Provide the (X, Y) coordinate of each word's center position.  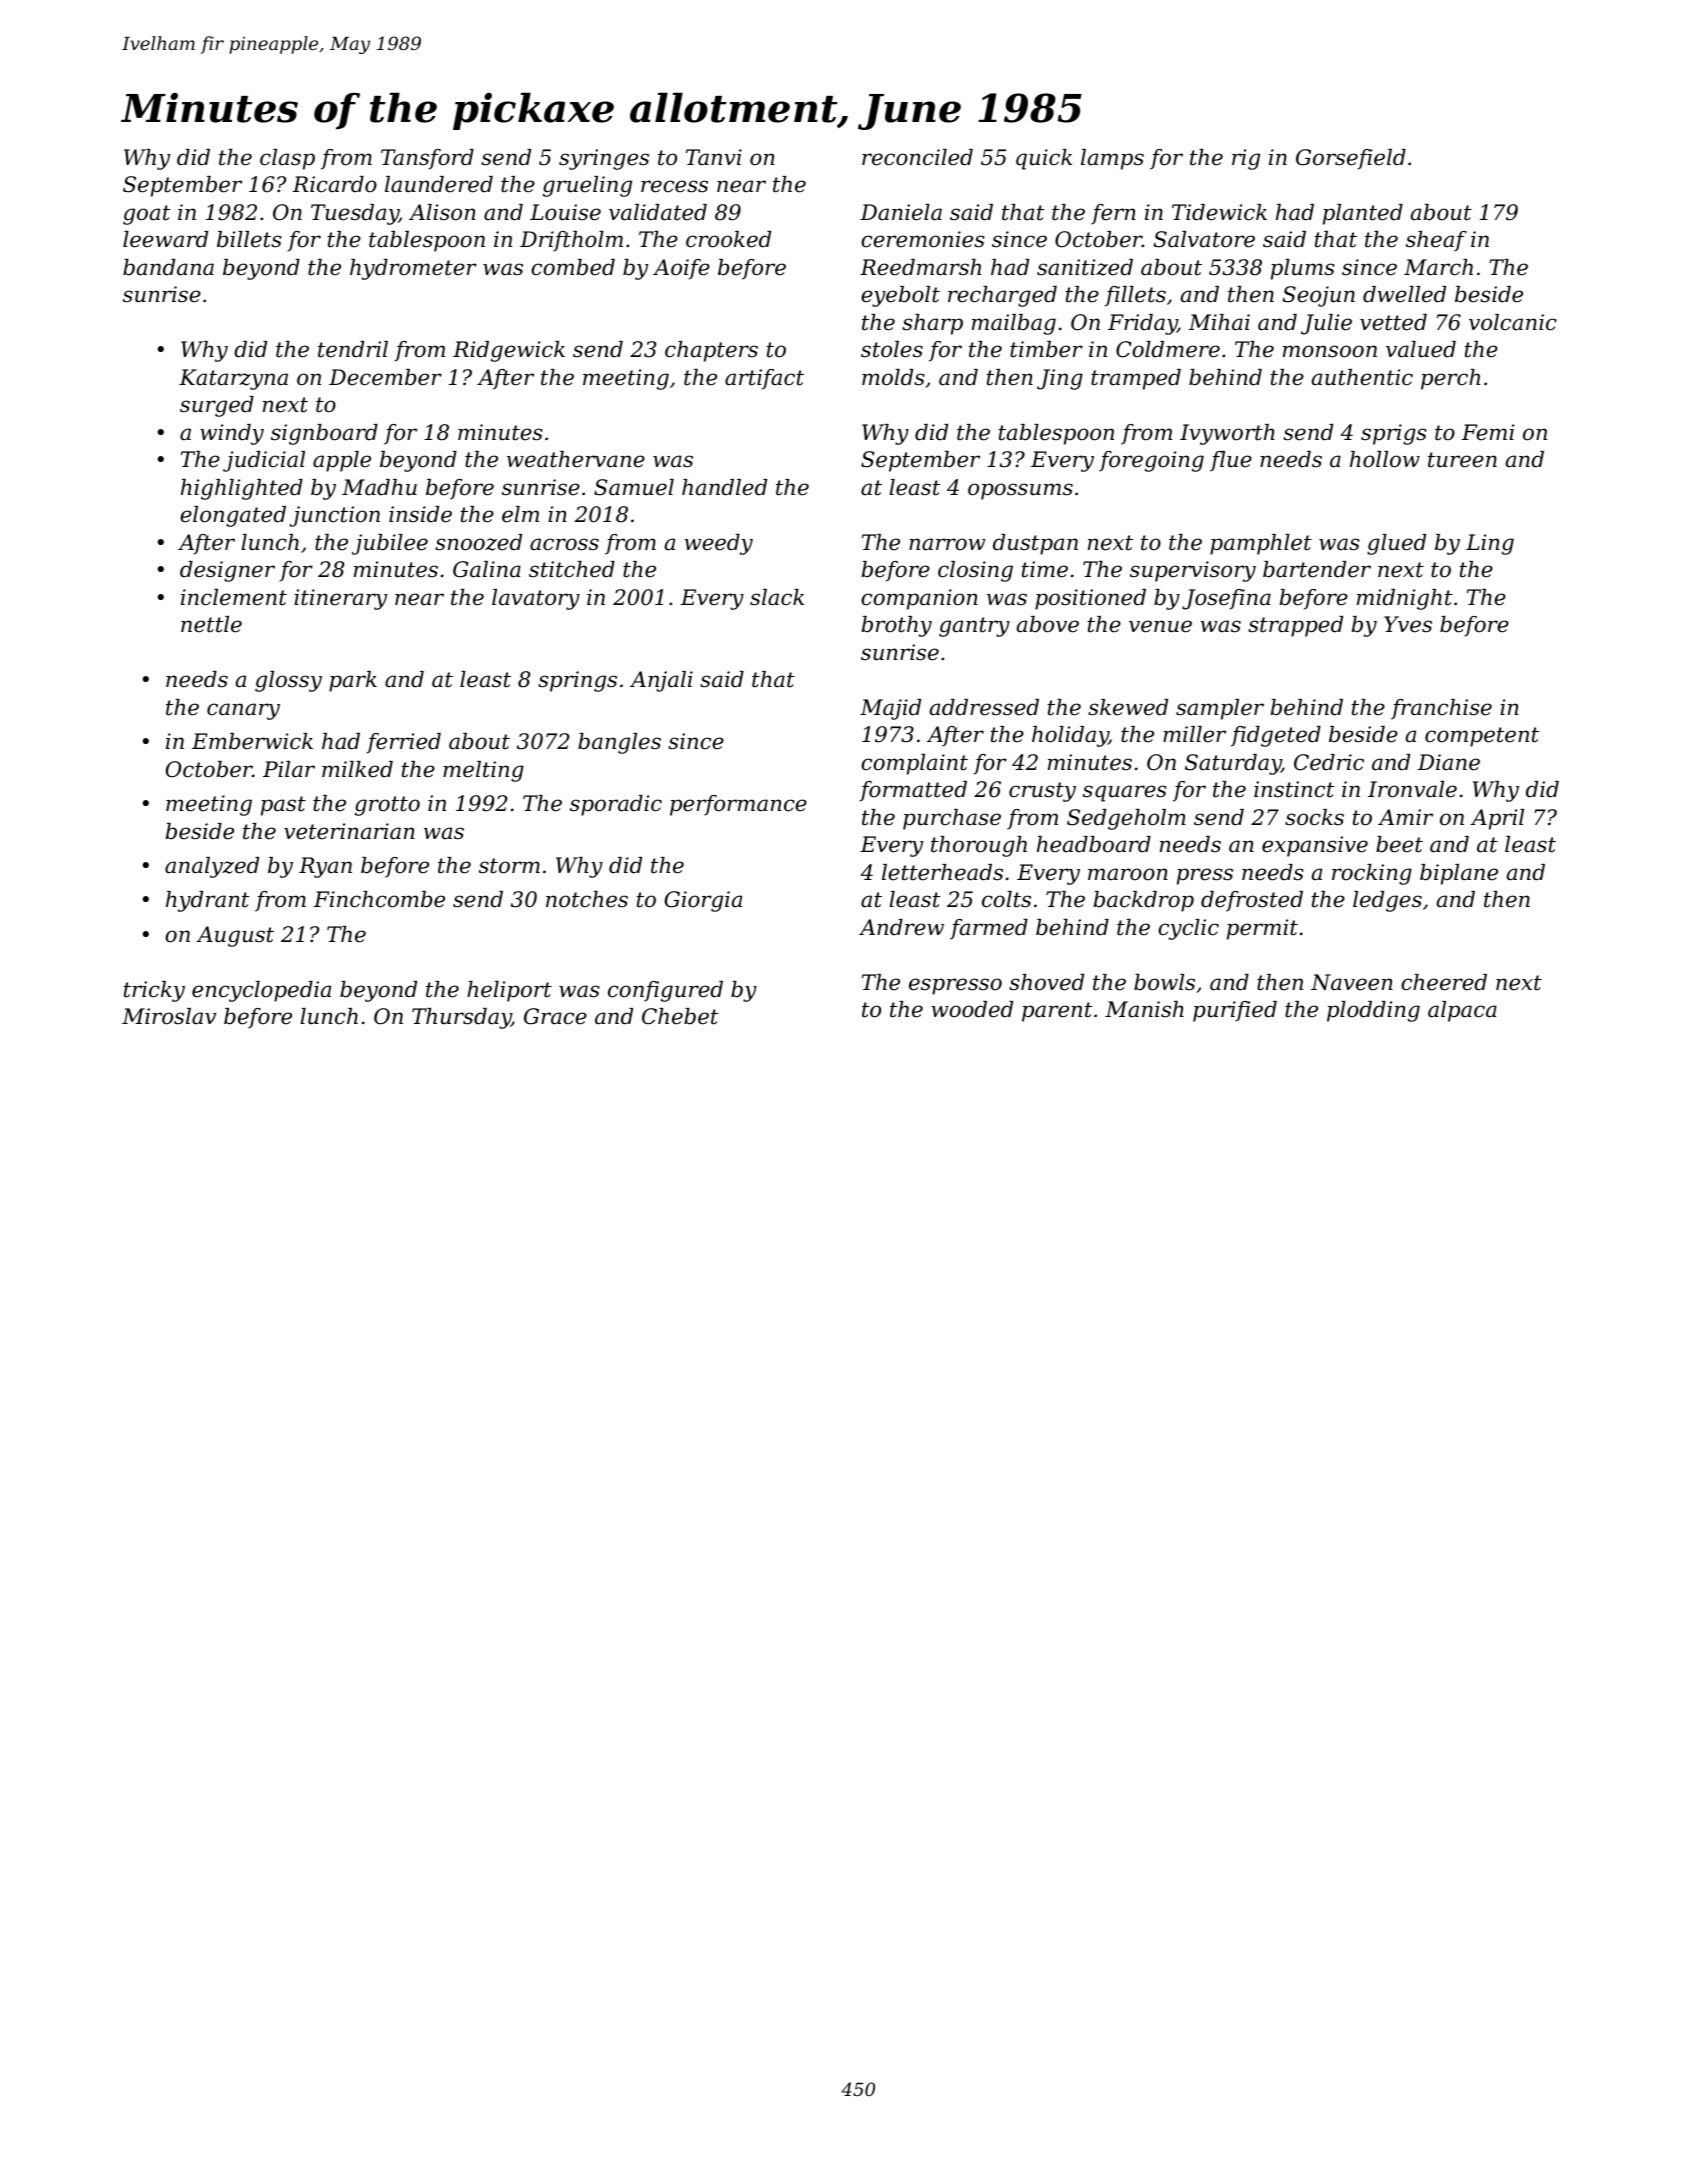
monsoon (1330, 351)
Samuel (634, 487)
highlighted (242, 489)
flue (1231, 461)
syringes (604, 159)
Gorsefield (1351, 159)
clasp (287, 159)
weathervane (576, 459)
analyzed (212, 867)
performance (738, 805)
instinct (1294, 789)
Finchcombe (379, 899)
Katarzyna (233, 379)
